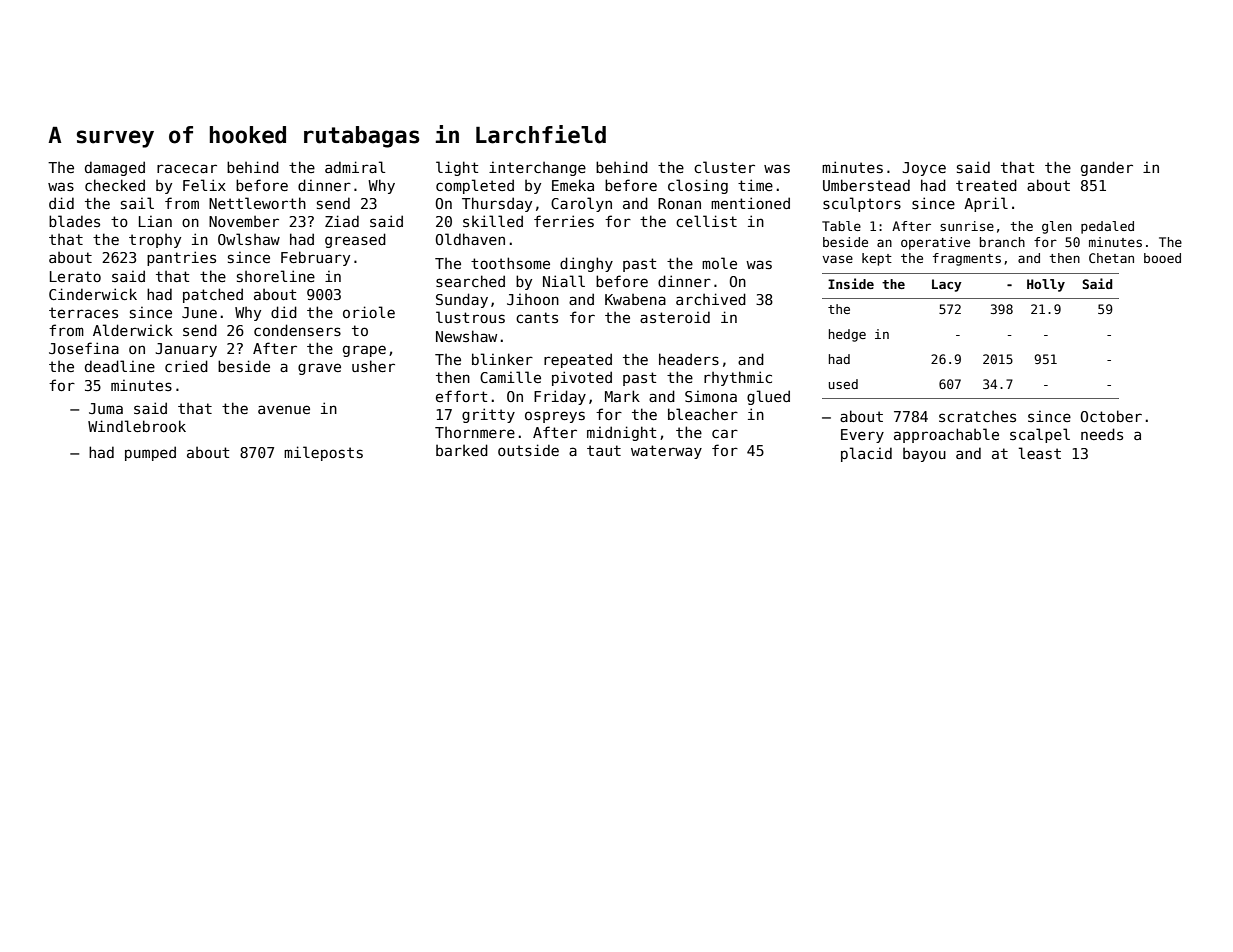 Image resolution: width=1233 pixels, height=952 pixels. I want to click on pumped, so click(150, 453).
